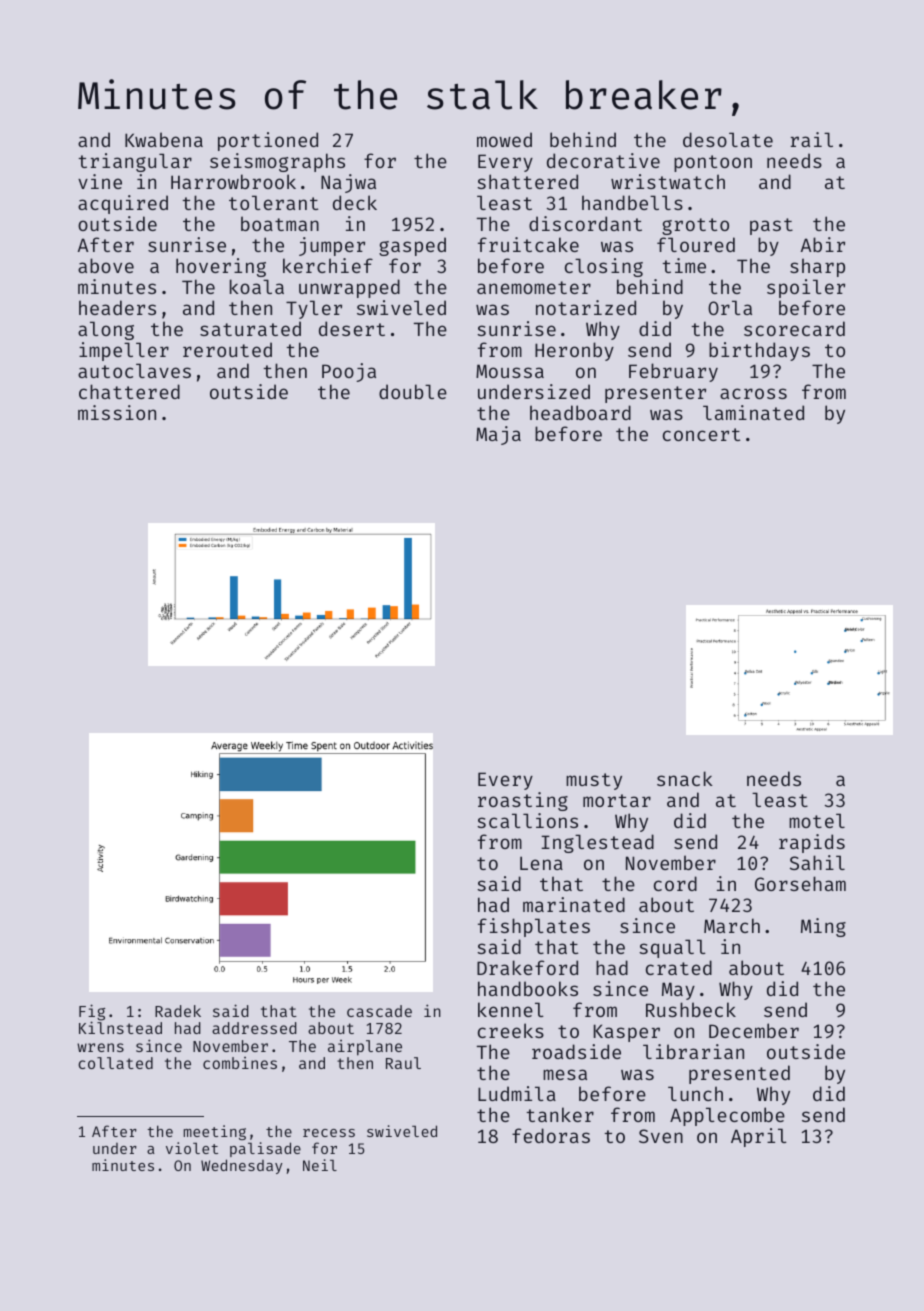 Image resolution: width=924 pixels, height=1311 pixels. Describe the element at coordinates (192, 1148) in the screenshot. I see `violet` at that location.
